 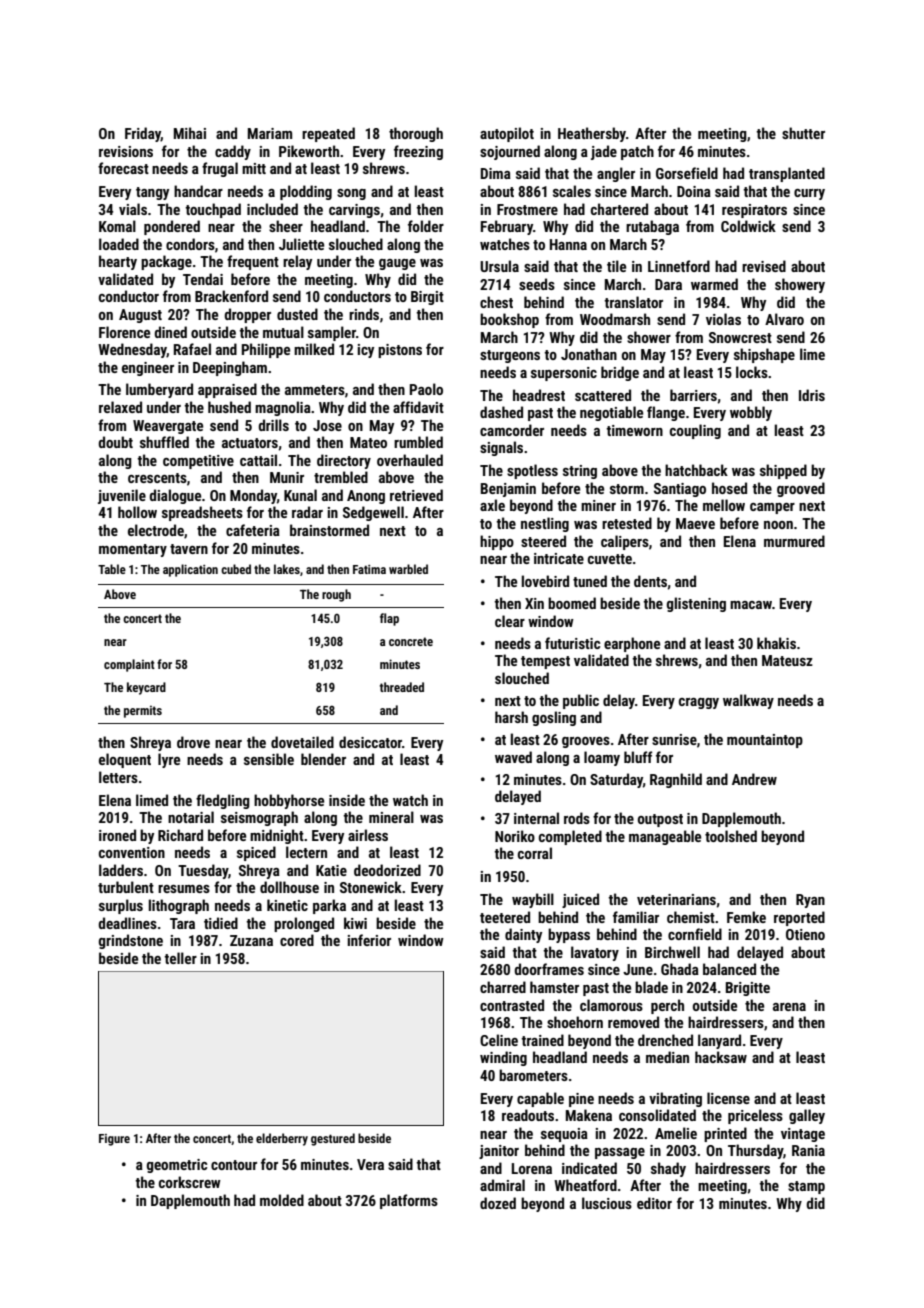 What do you see at coordinates (508, 490) in the screenshot?
I see `Benjamin` at bounding box center [508, 490].
